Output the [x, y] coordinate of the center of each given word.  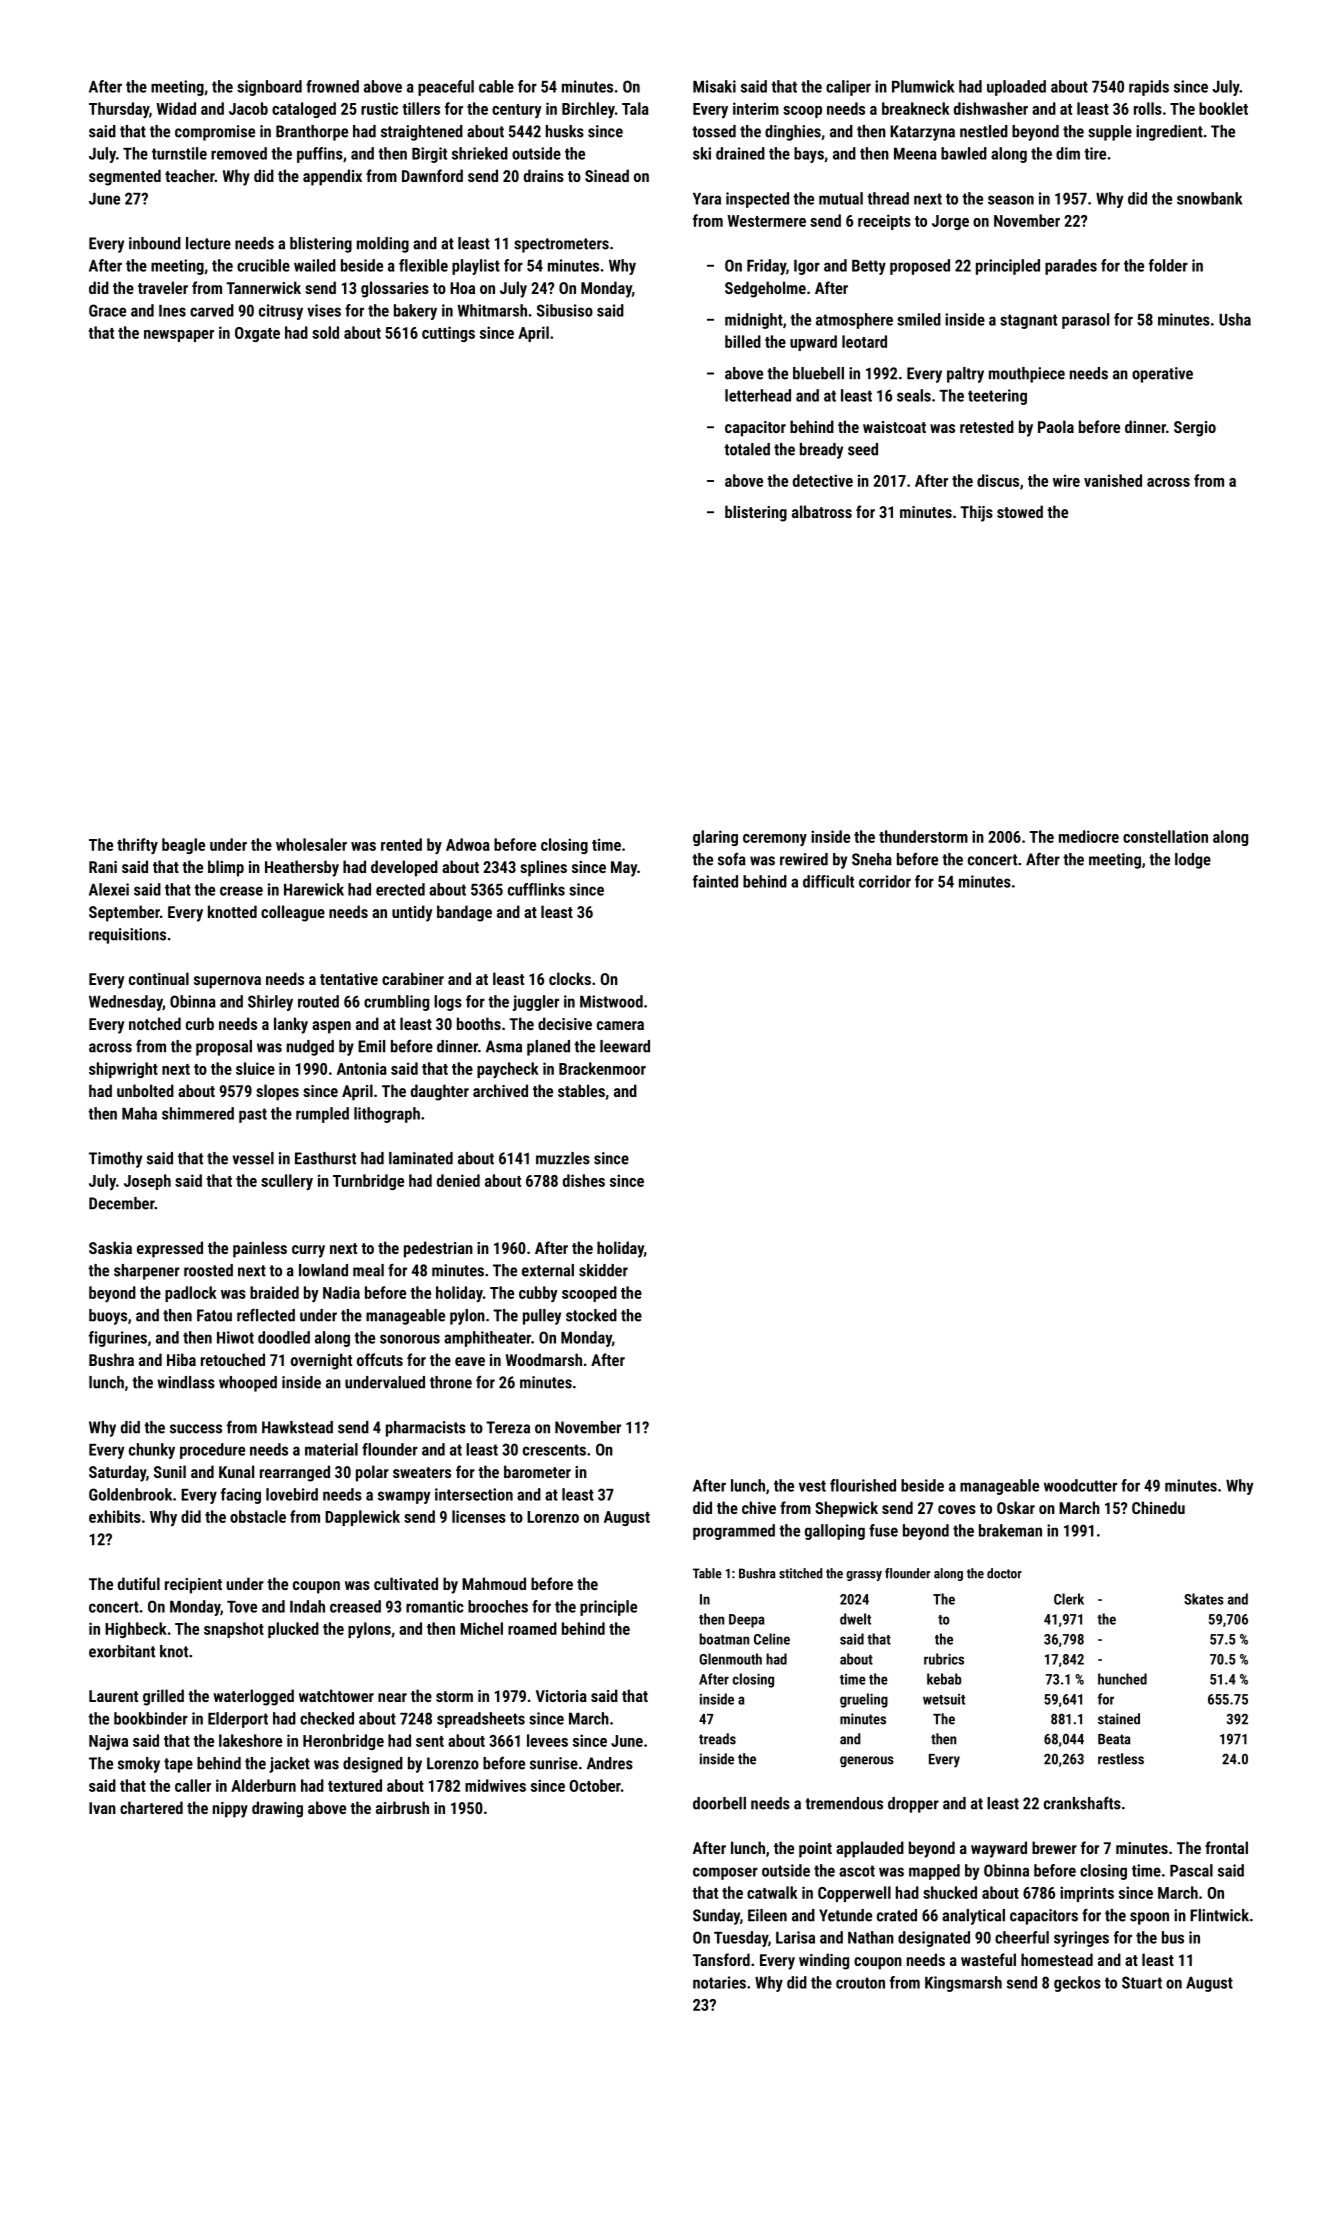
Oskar [1016, 1507]
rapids [1149, 88]
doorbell [719, 1803]
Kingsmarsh [963, 1984]
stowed [1020, 511]
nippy [230, 1810]
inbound [155, 243]
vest [812, 1486]
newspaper [179, 336]
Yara [707, 199]
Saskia [110, 1247]
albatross [822, 511]
